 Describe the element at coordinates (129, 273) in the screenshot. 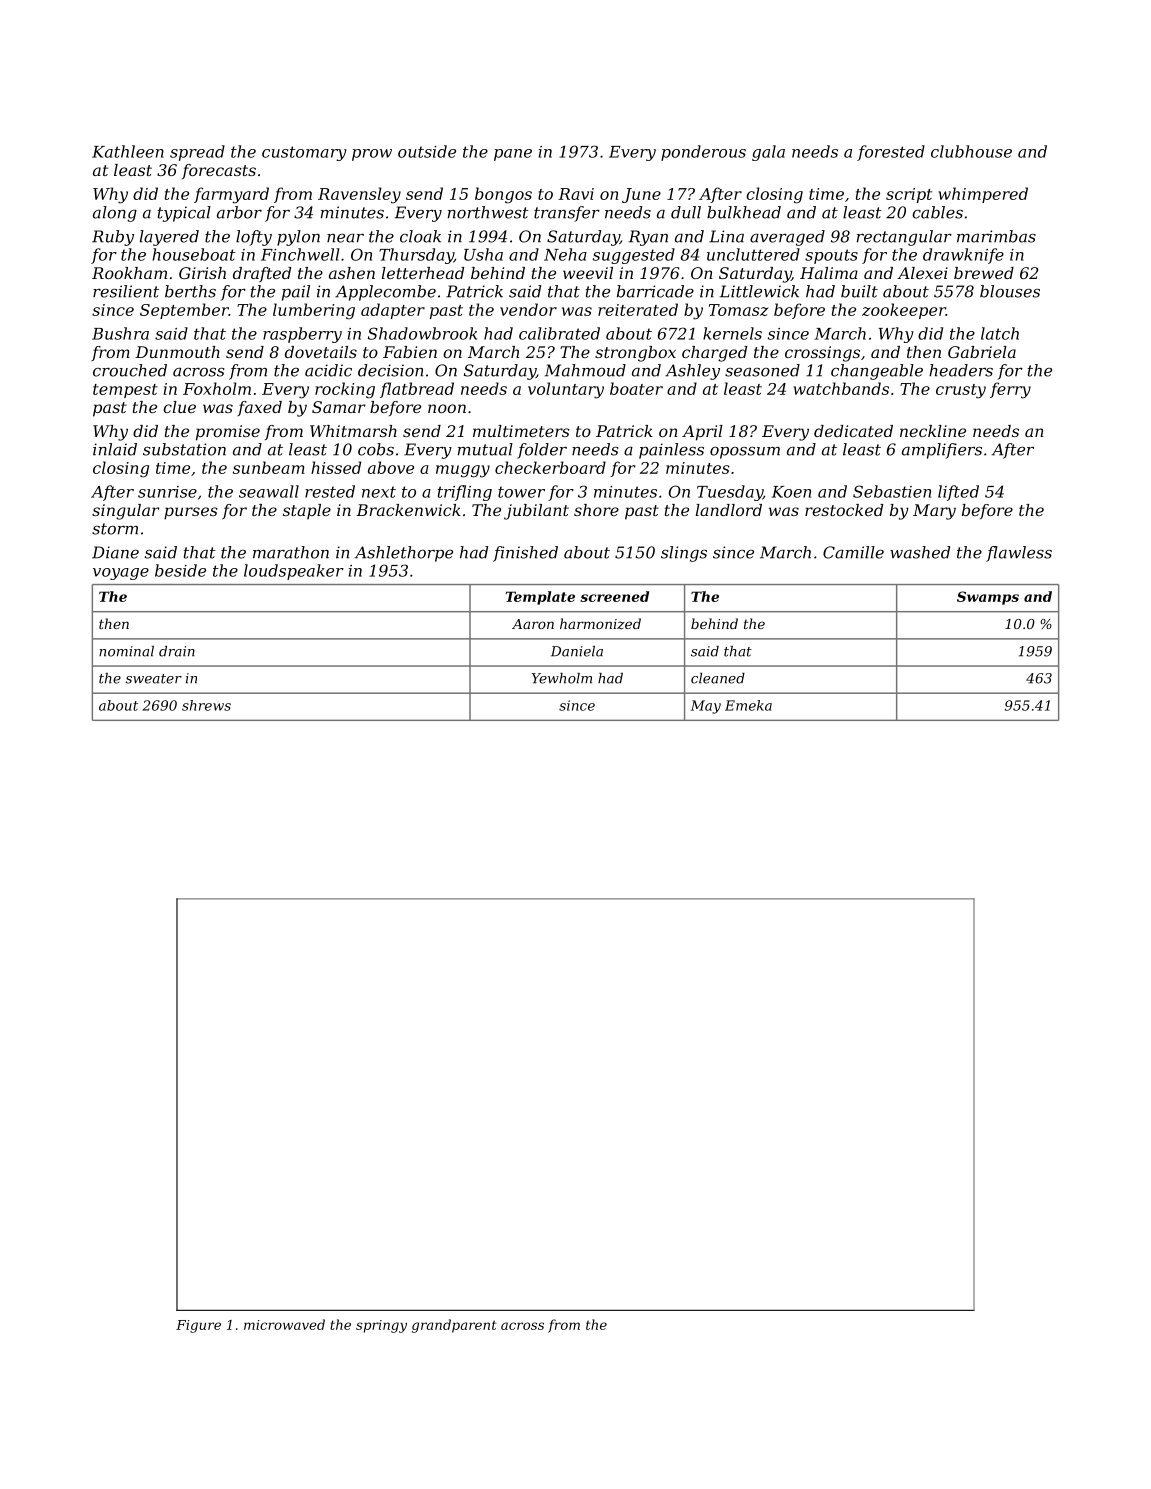

I see `Rookham` at that location.
